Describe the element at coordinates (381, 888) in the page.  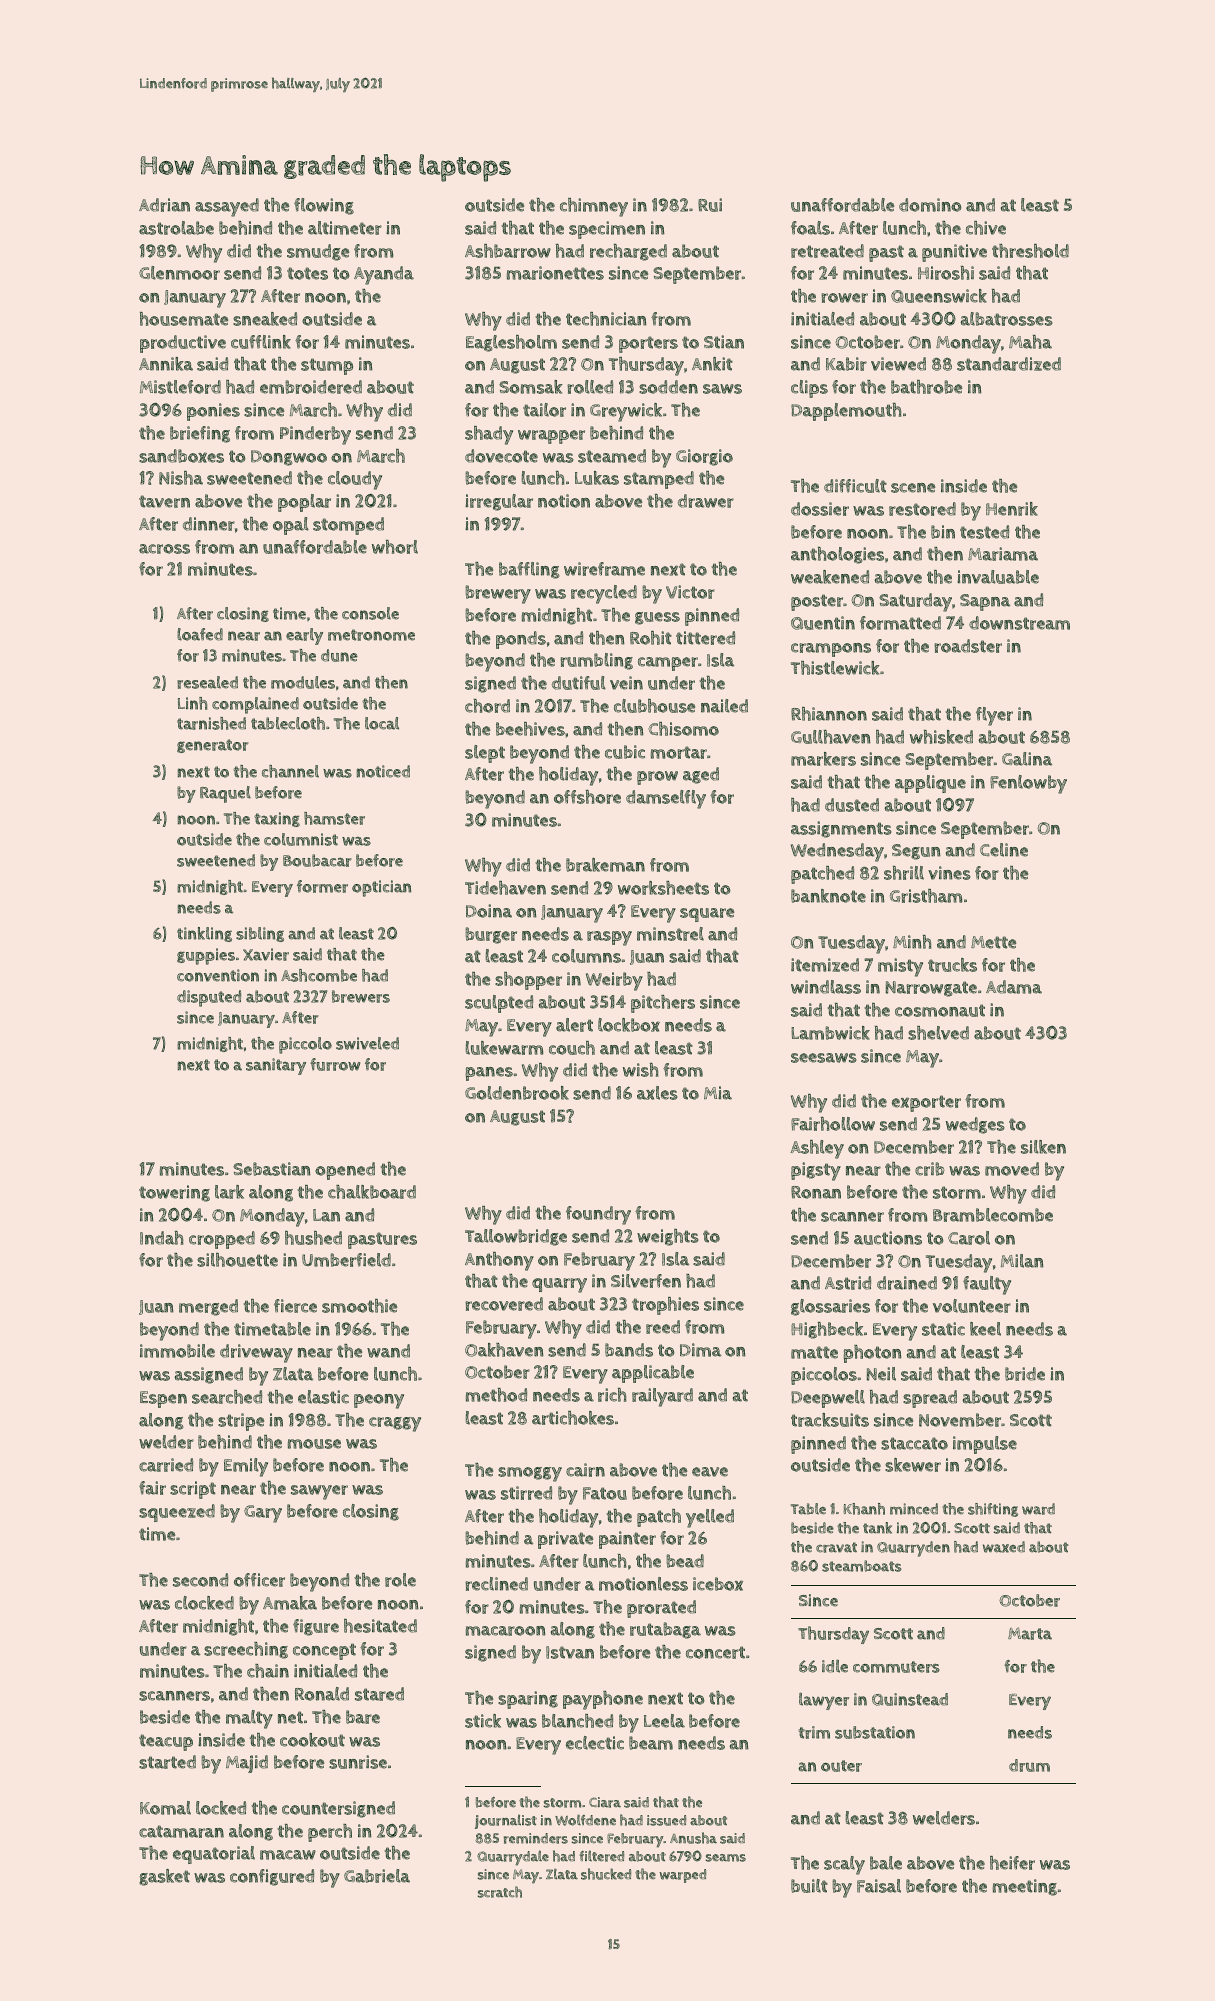
I see `optician` at that location.
